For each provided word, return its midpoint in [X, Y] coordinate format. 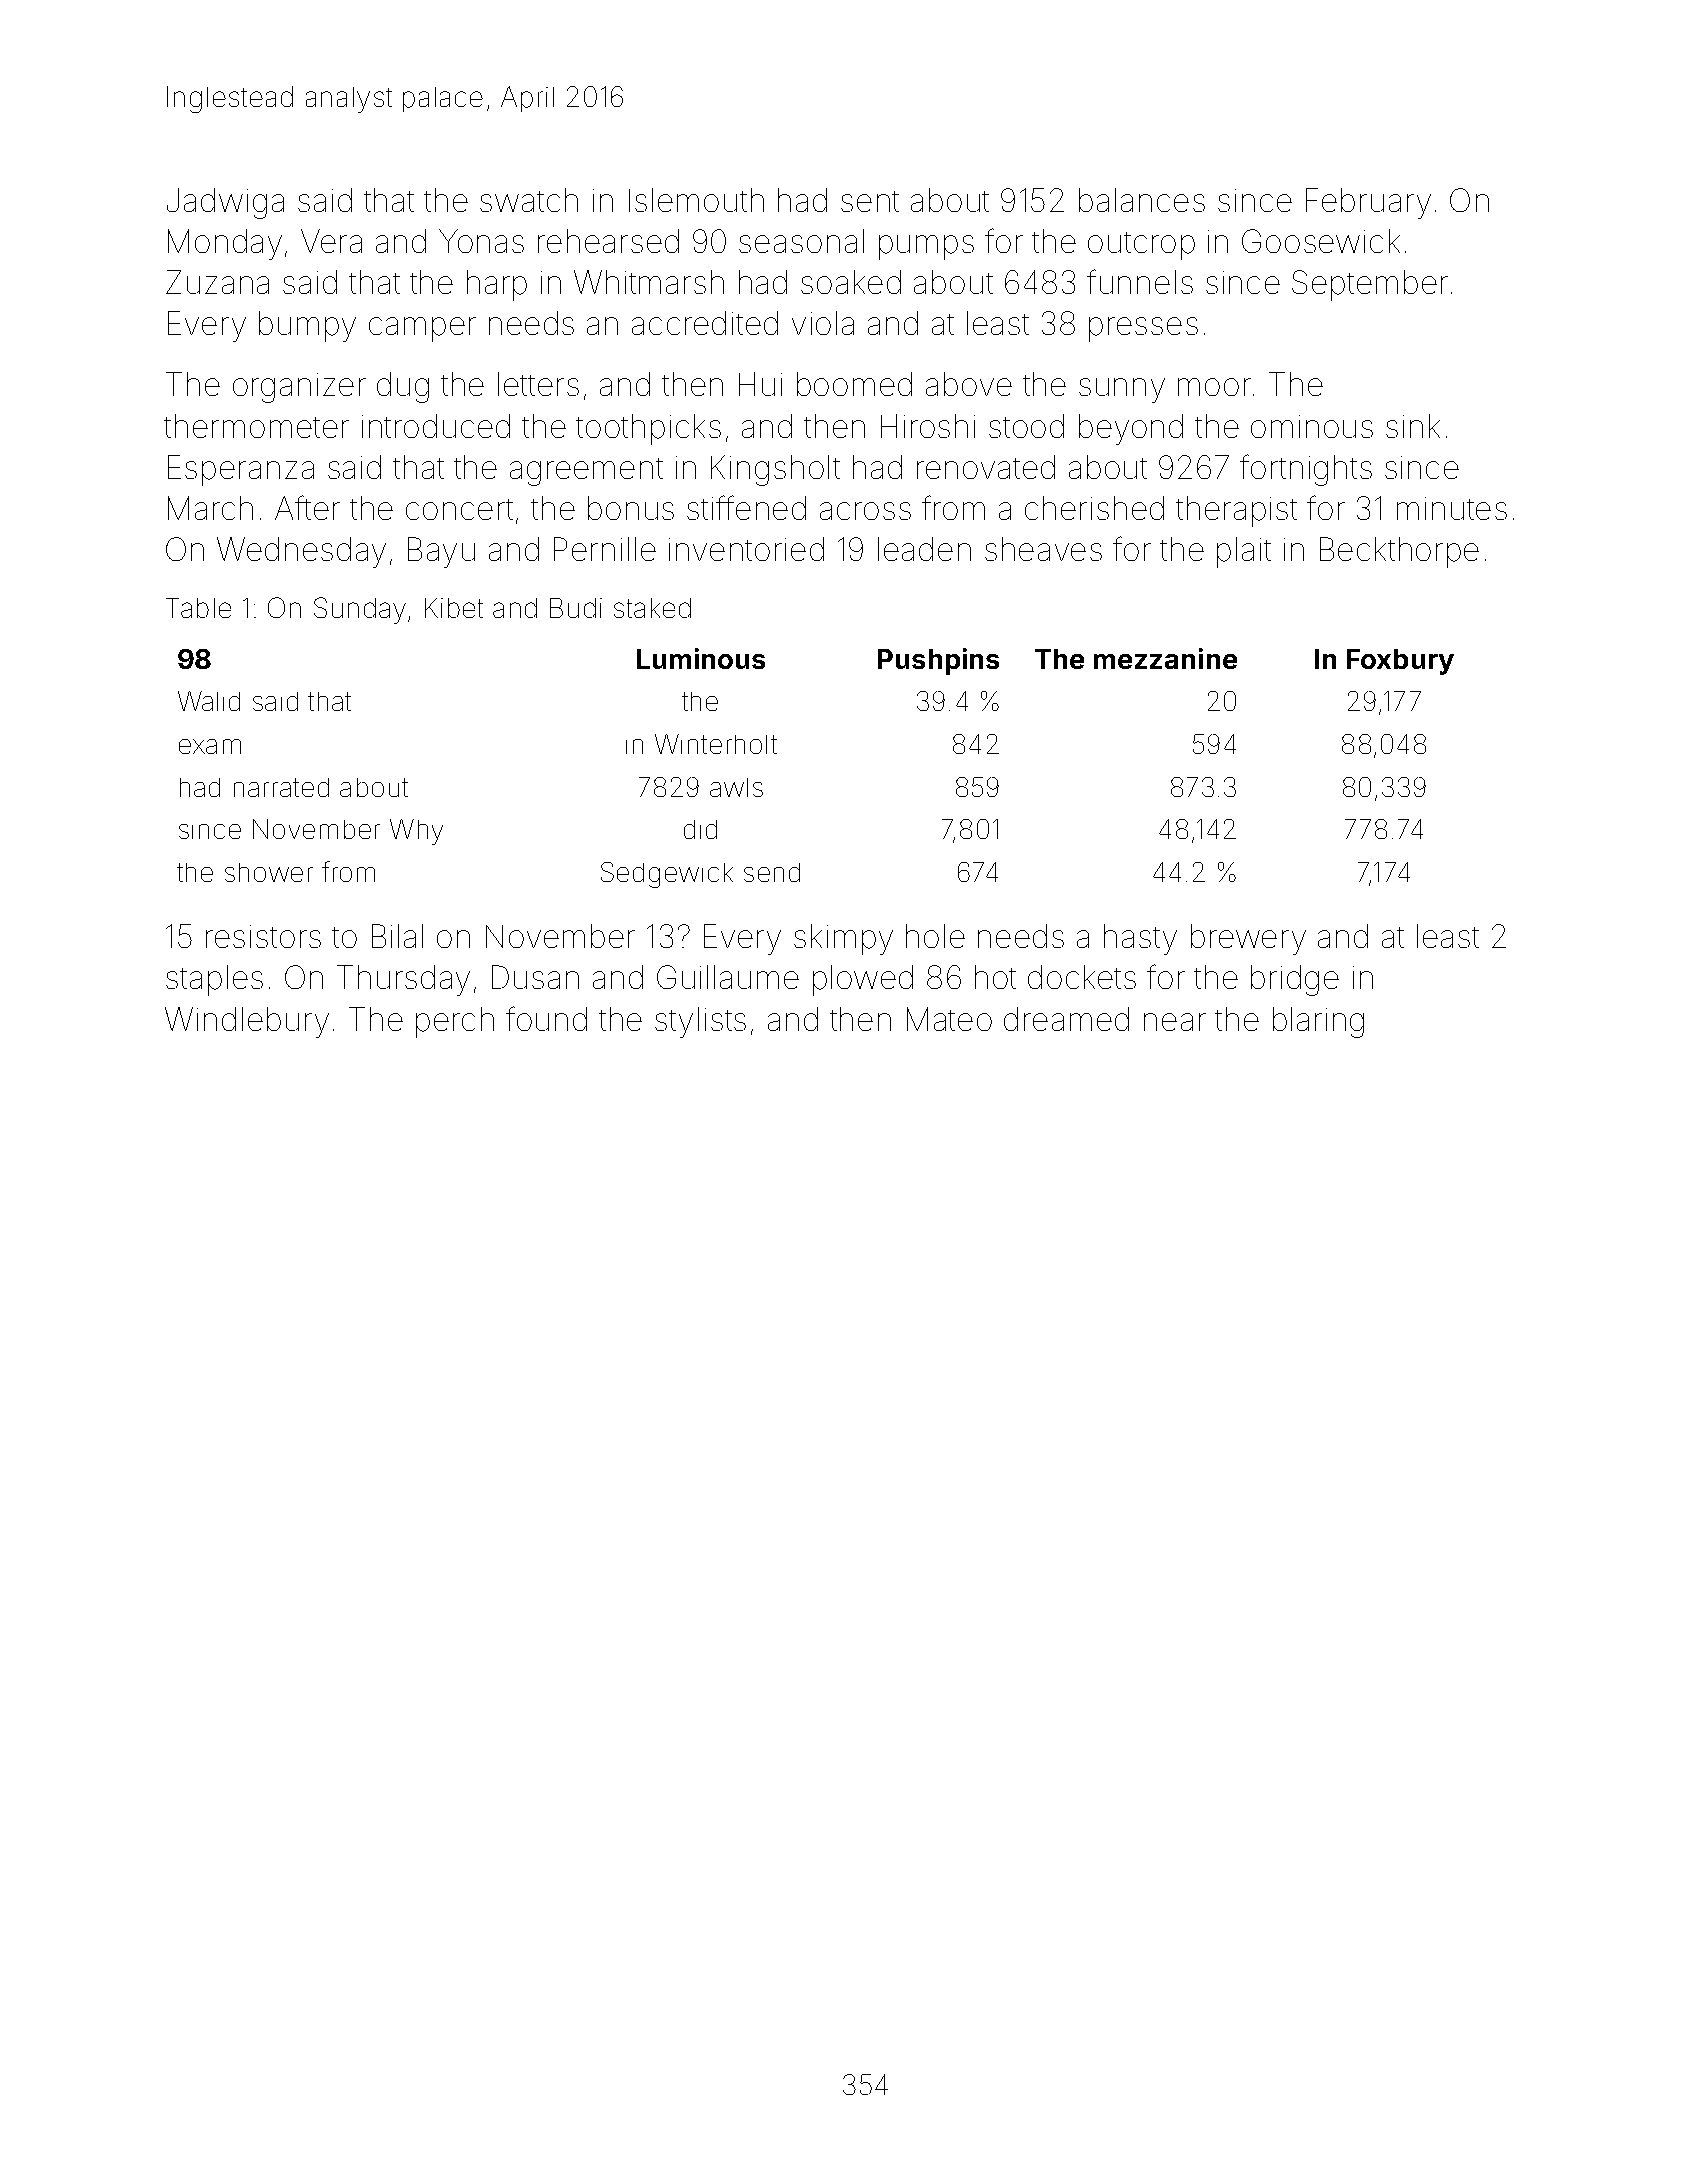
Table [198, 608]
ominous [1312, 426]
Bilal [397, 936]
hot [995, 977]
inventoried [746, 549]
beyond [1131, 429]
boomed [854, 384]
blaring [1318, 1022]
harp [497, 285]
